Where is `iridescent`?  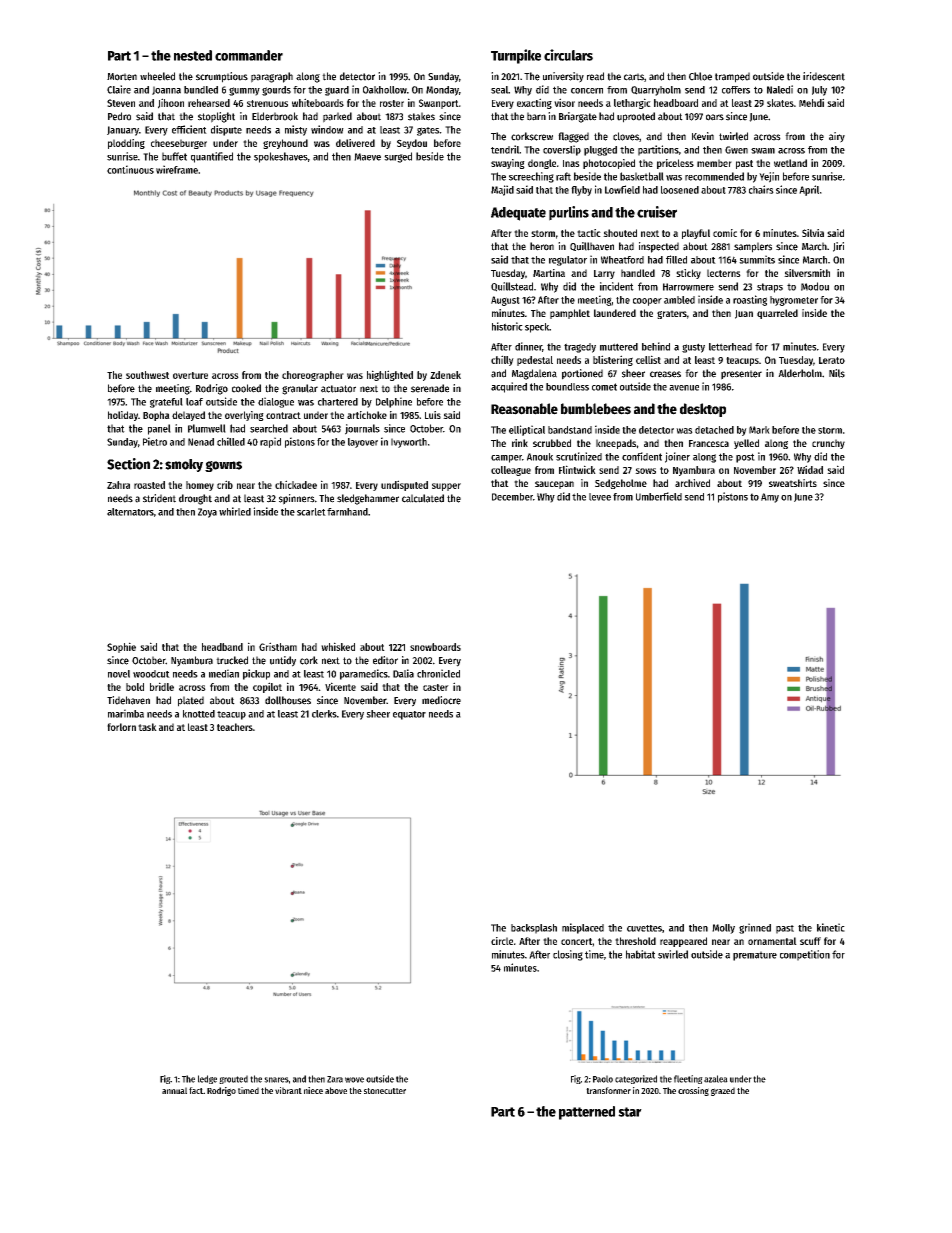 iridescent is located at coordinates (824, 76).
